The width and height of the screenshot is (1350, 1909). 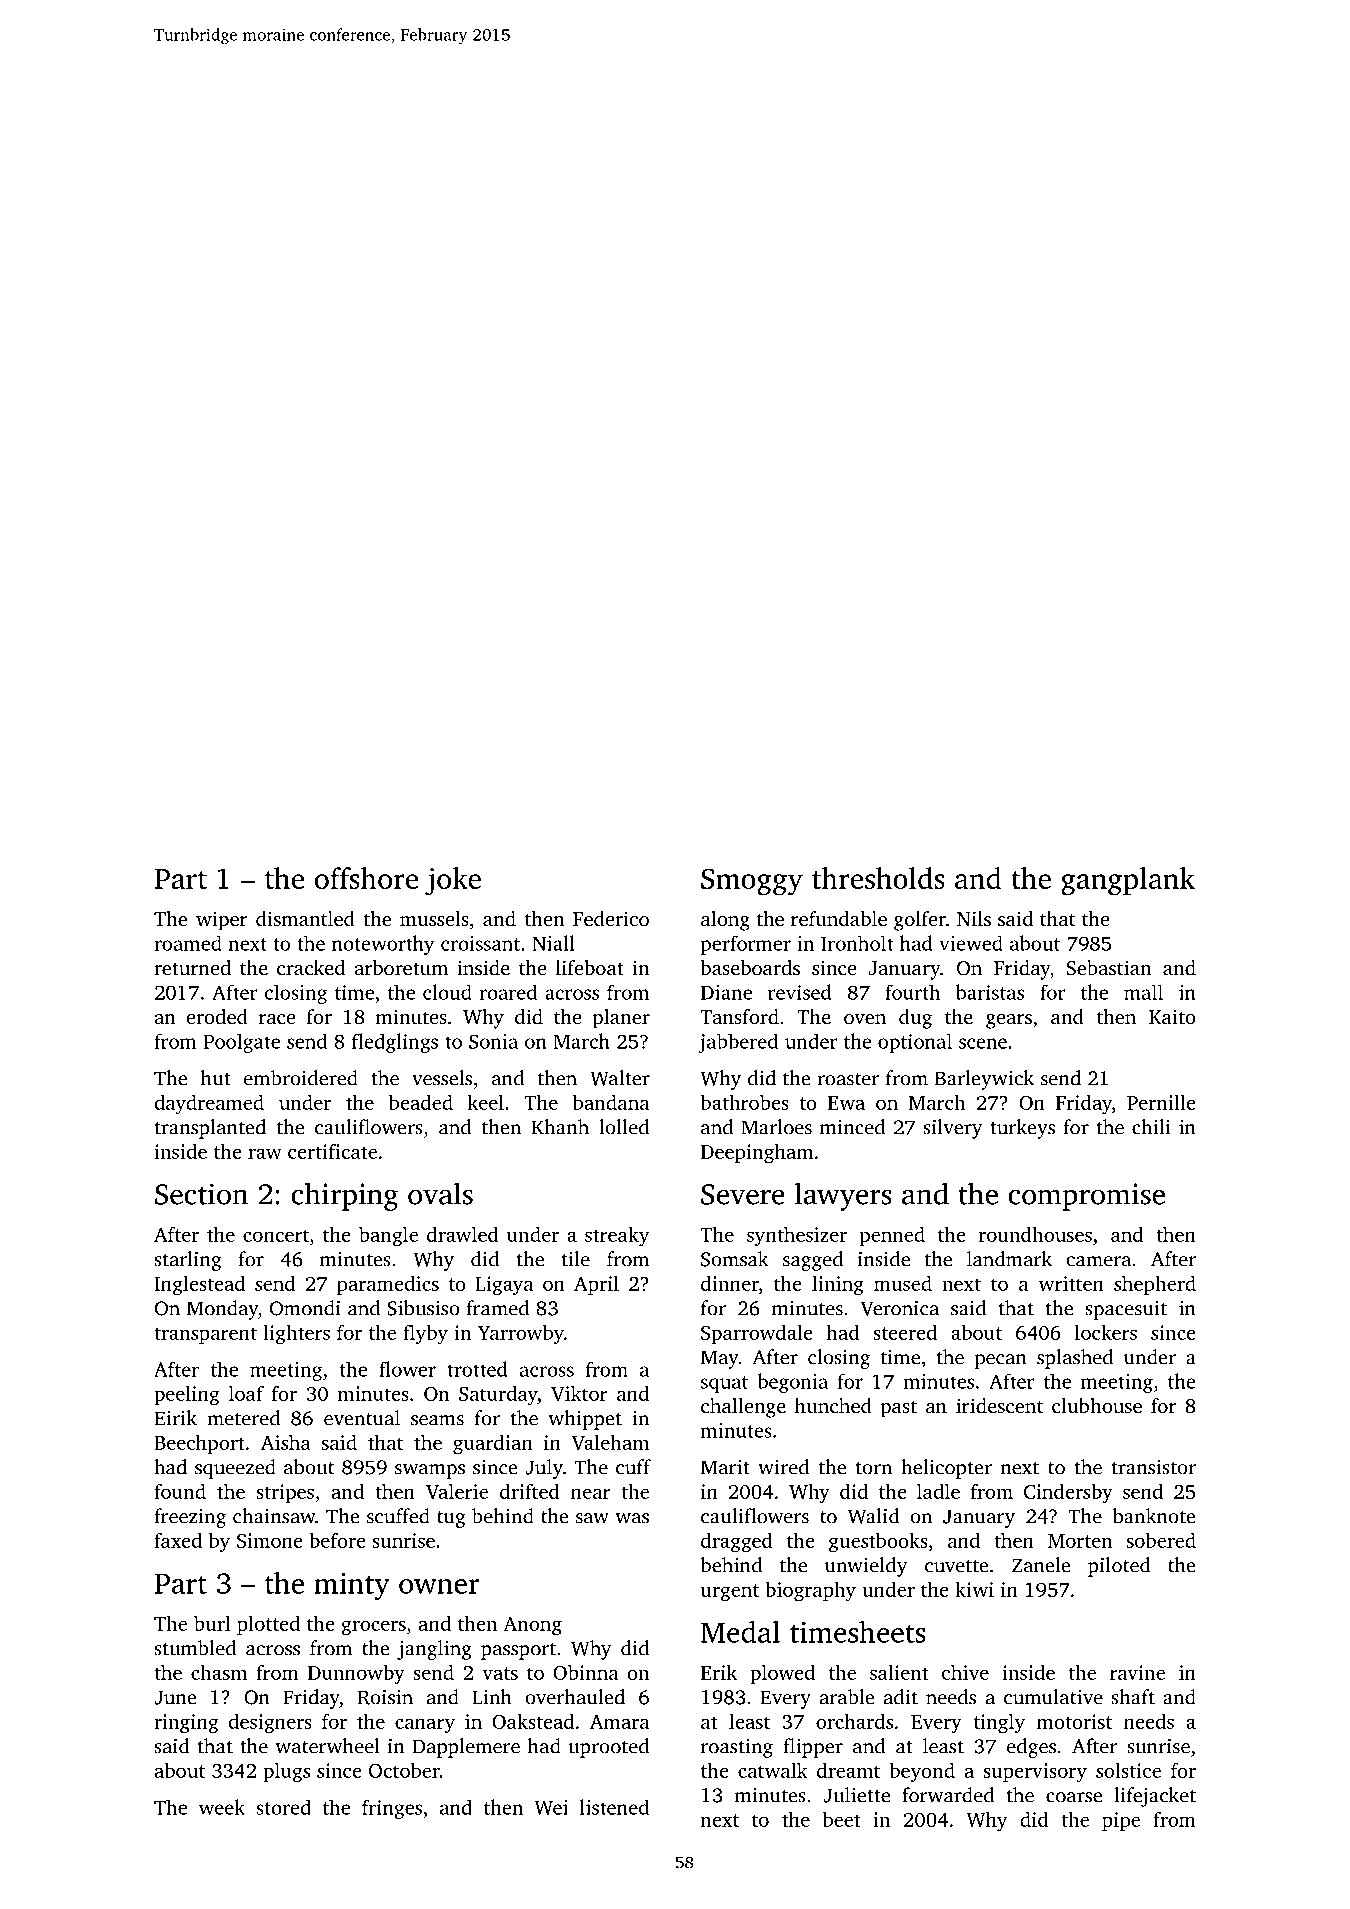 I want to click on Erik, so click(x=719, y=1672).
